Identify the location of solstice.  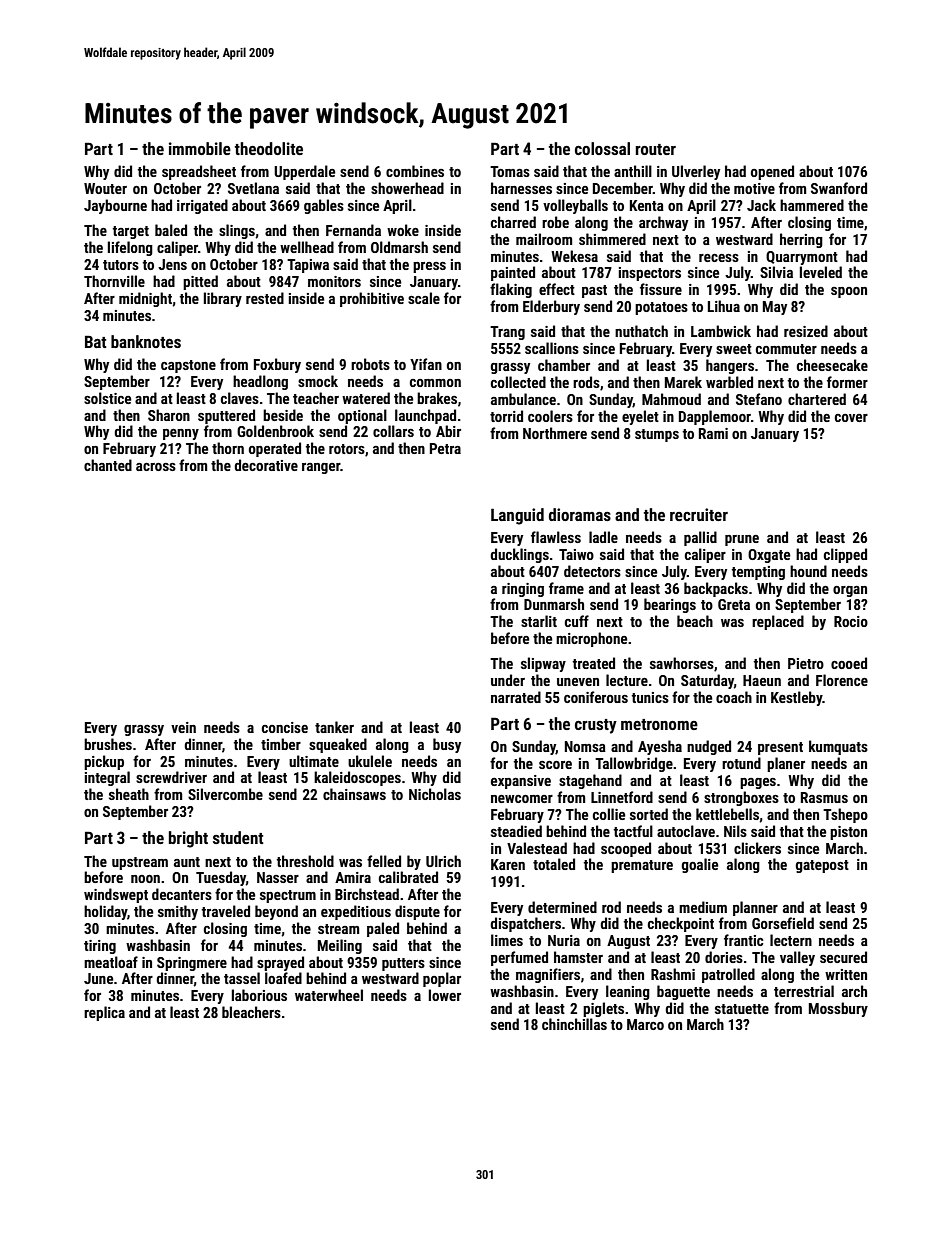
(107, 398).
